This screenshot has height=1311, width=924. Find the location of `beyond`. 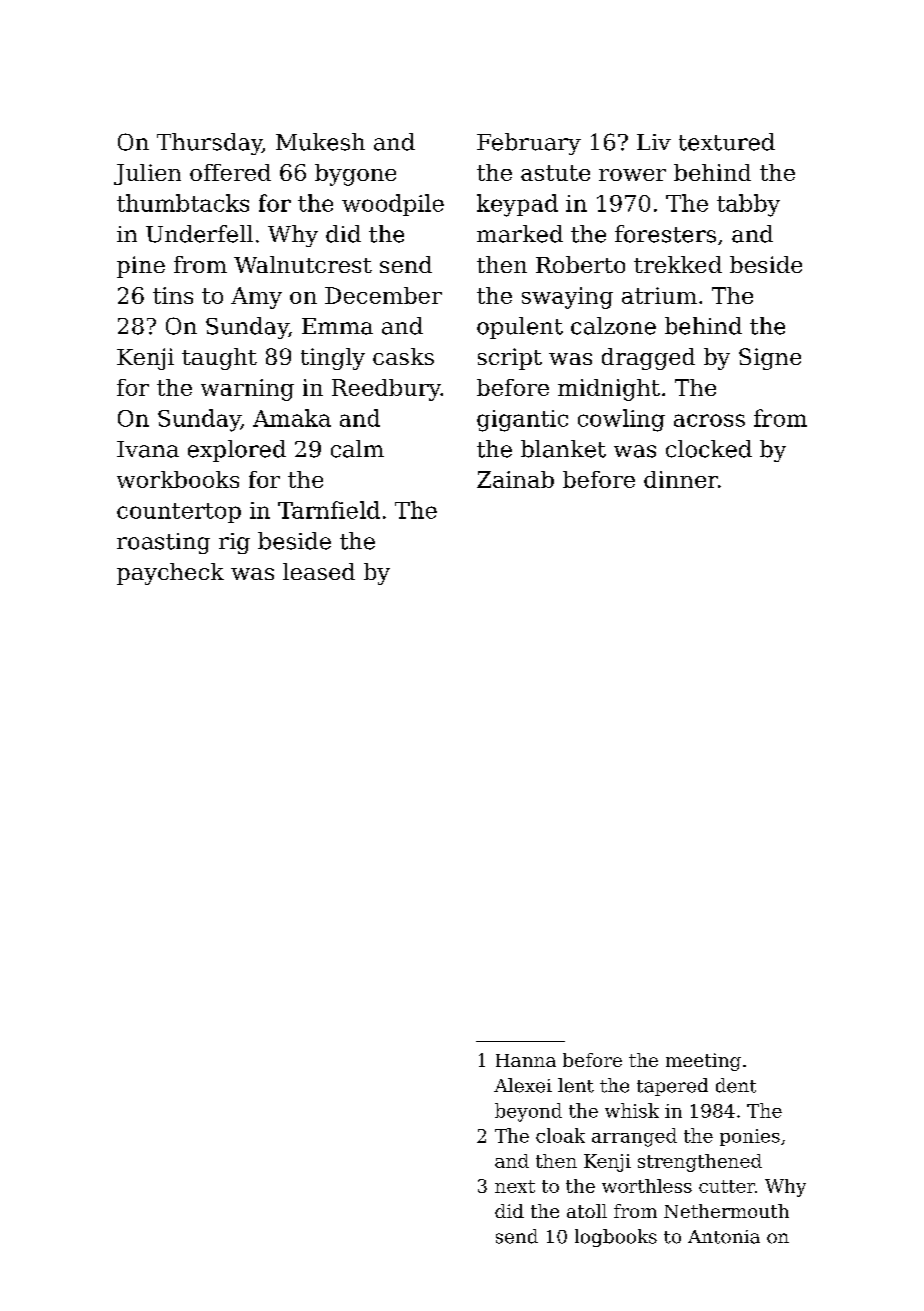

beyond is located at coordinates (528, 1112).
